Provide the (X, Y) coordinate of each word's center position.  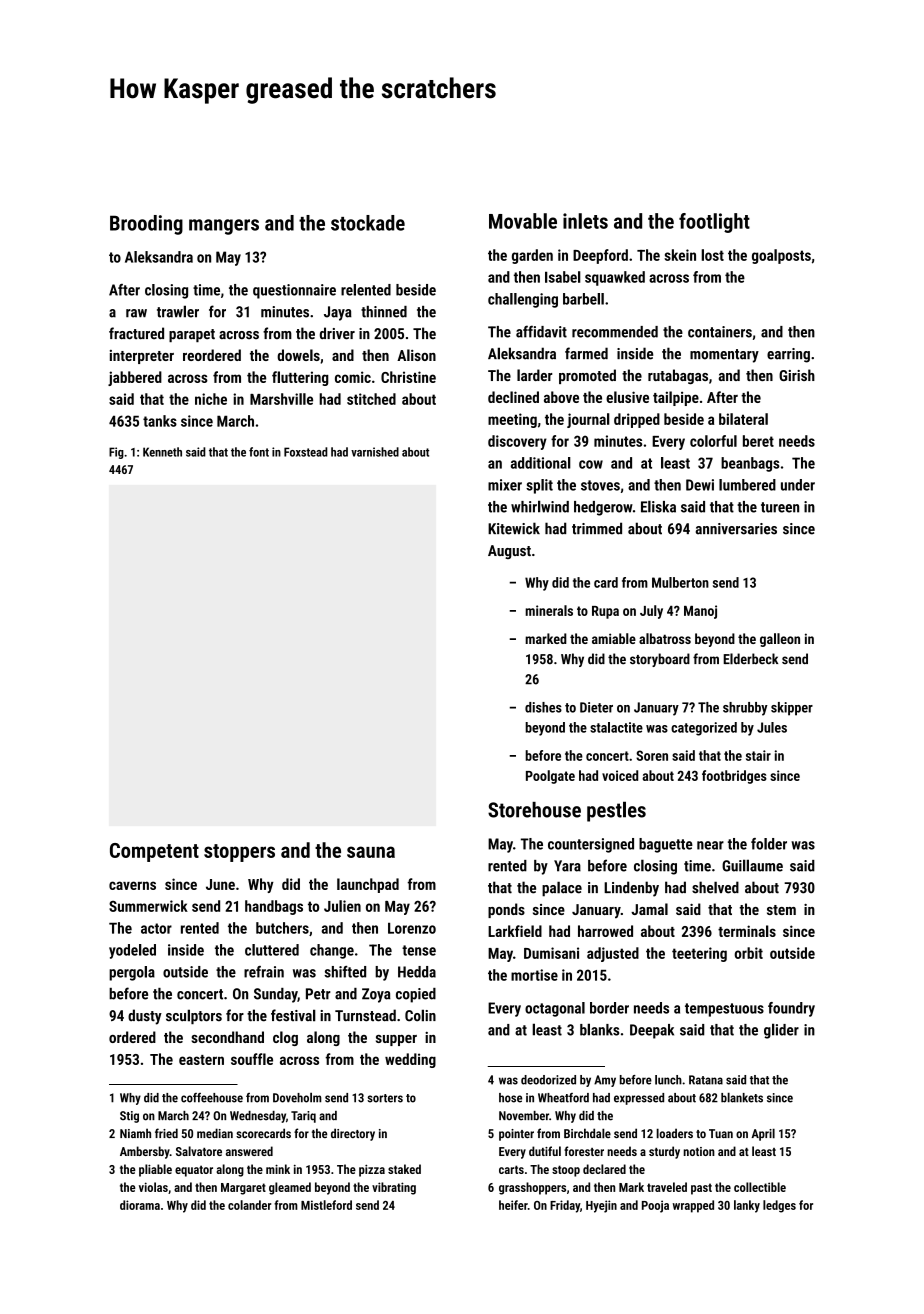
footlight (714, 223)
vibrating (394, 1188)
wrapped (693, 1206)
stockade (368, 223)
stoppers (239, 853)
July (651, 612)
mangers (224, 227)
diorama (140, 1205)
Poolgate (550, 777)
